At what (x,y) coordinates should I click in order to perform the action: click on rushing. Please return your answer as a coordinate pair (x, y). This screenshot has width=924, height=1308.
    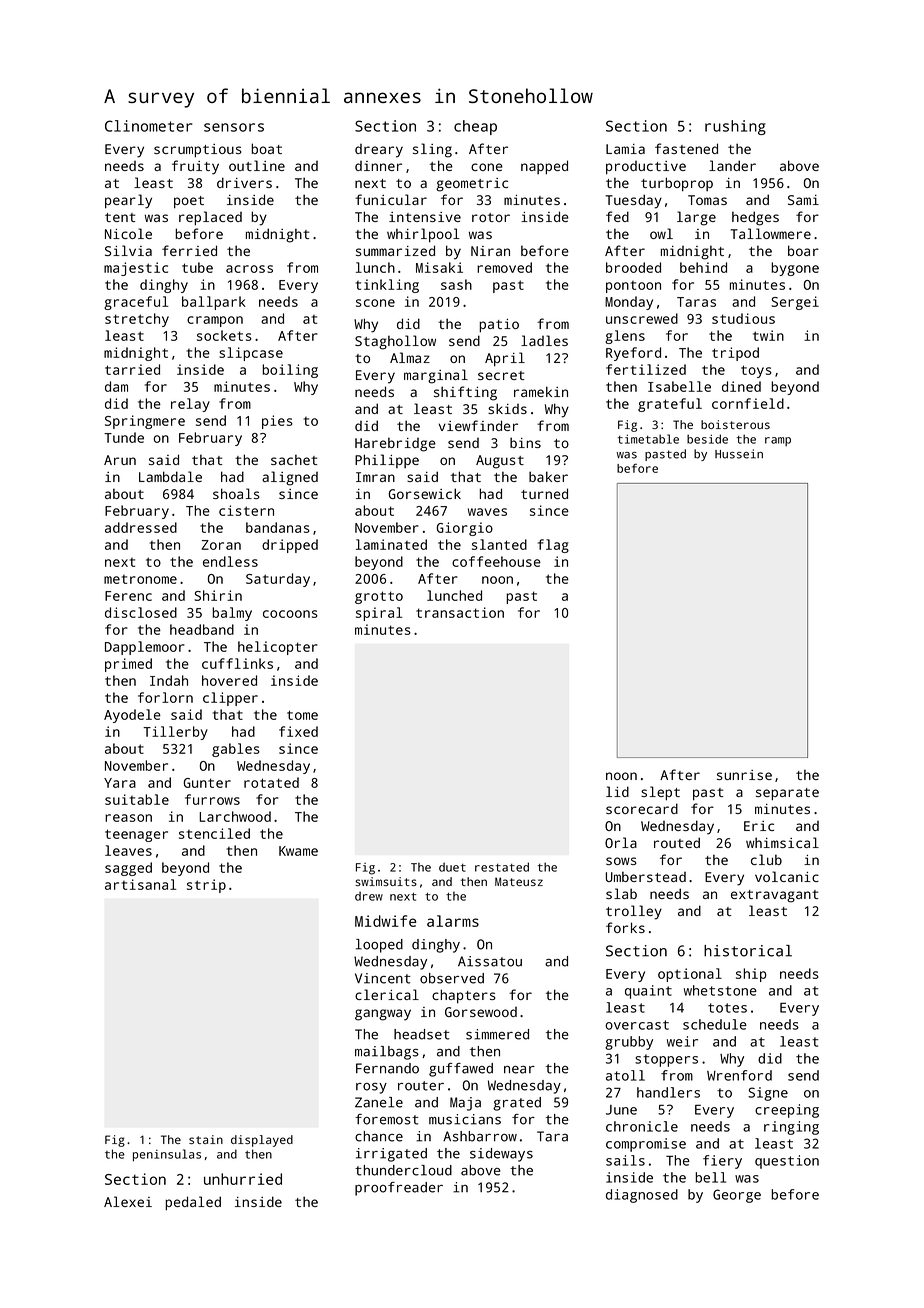
    Looking at the image, I should click on (735, 127).
